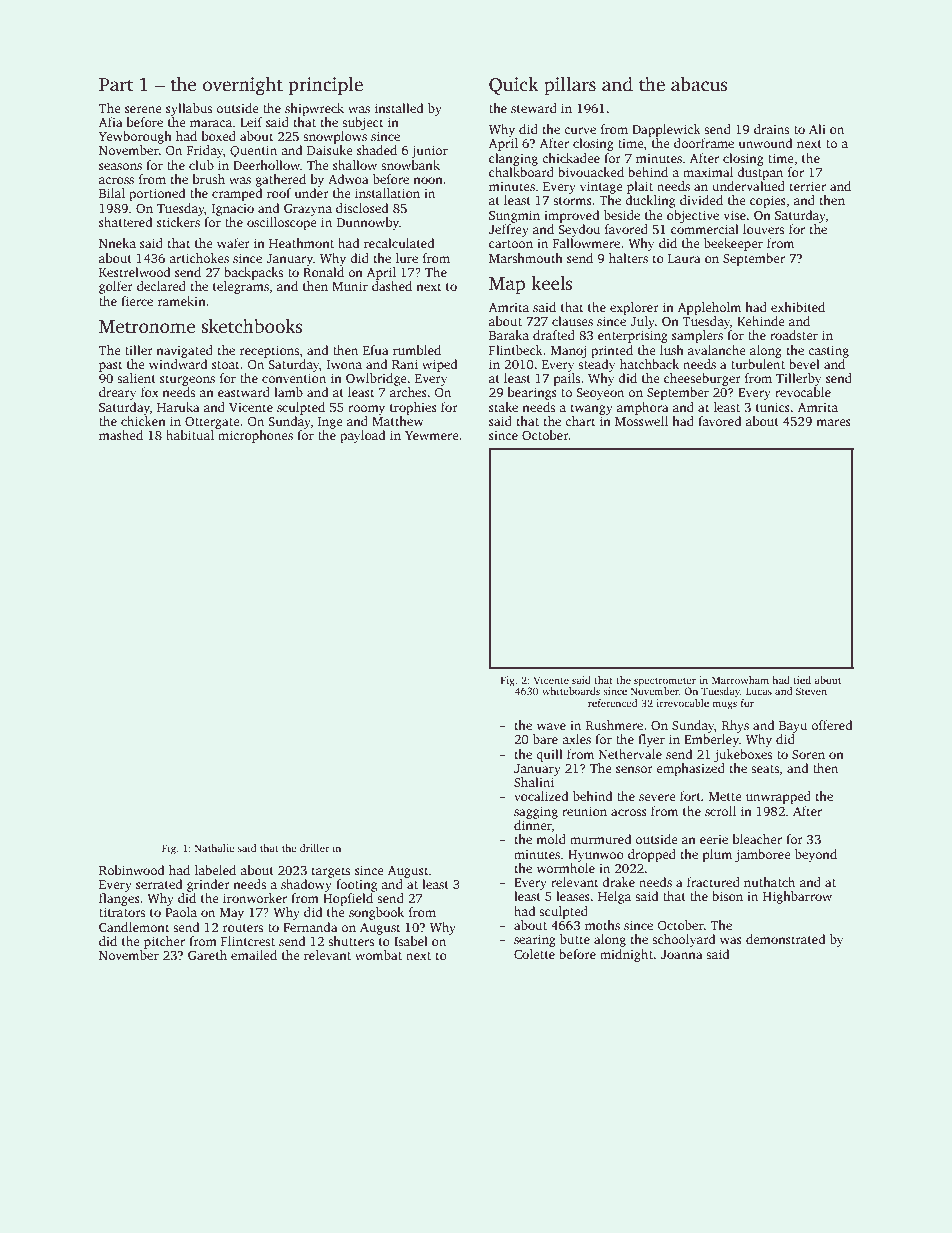 The height and width of the screenshot is (1233, 952). Describe the element at coordinates (702, 379) in the screenshot. I see `cheeseburger` at that location.
